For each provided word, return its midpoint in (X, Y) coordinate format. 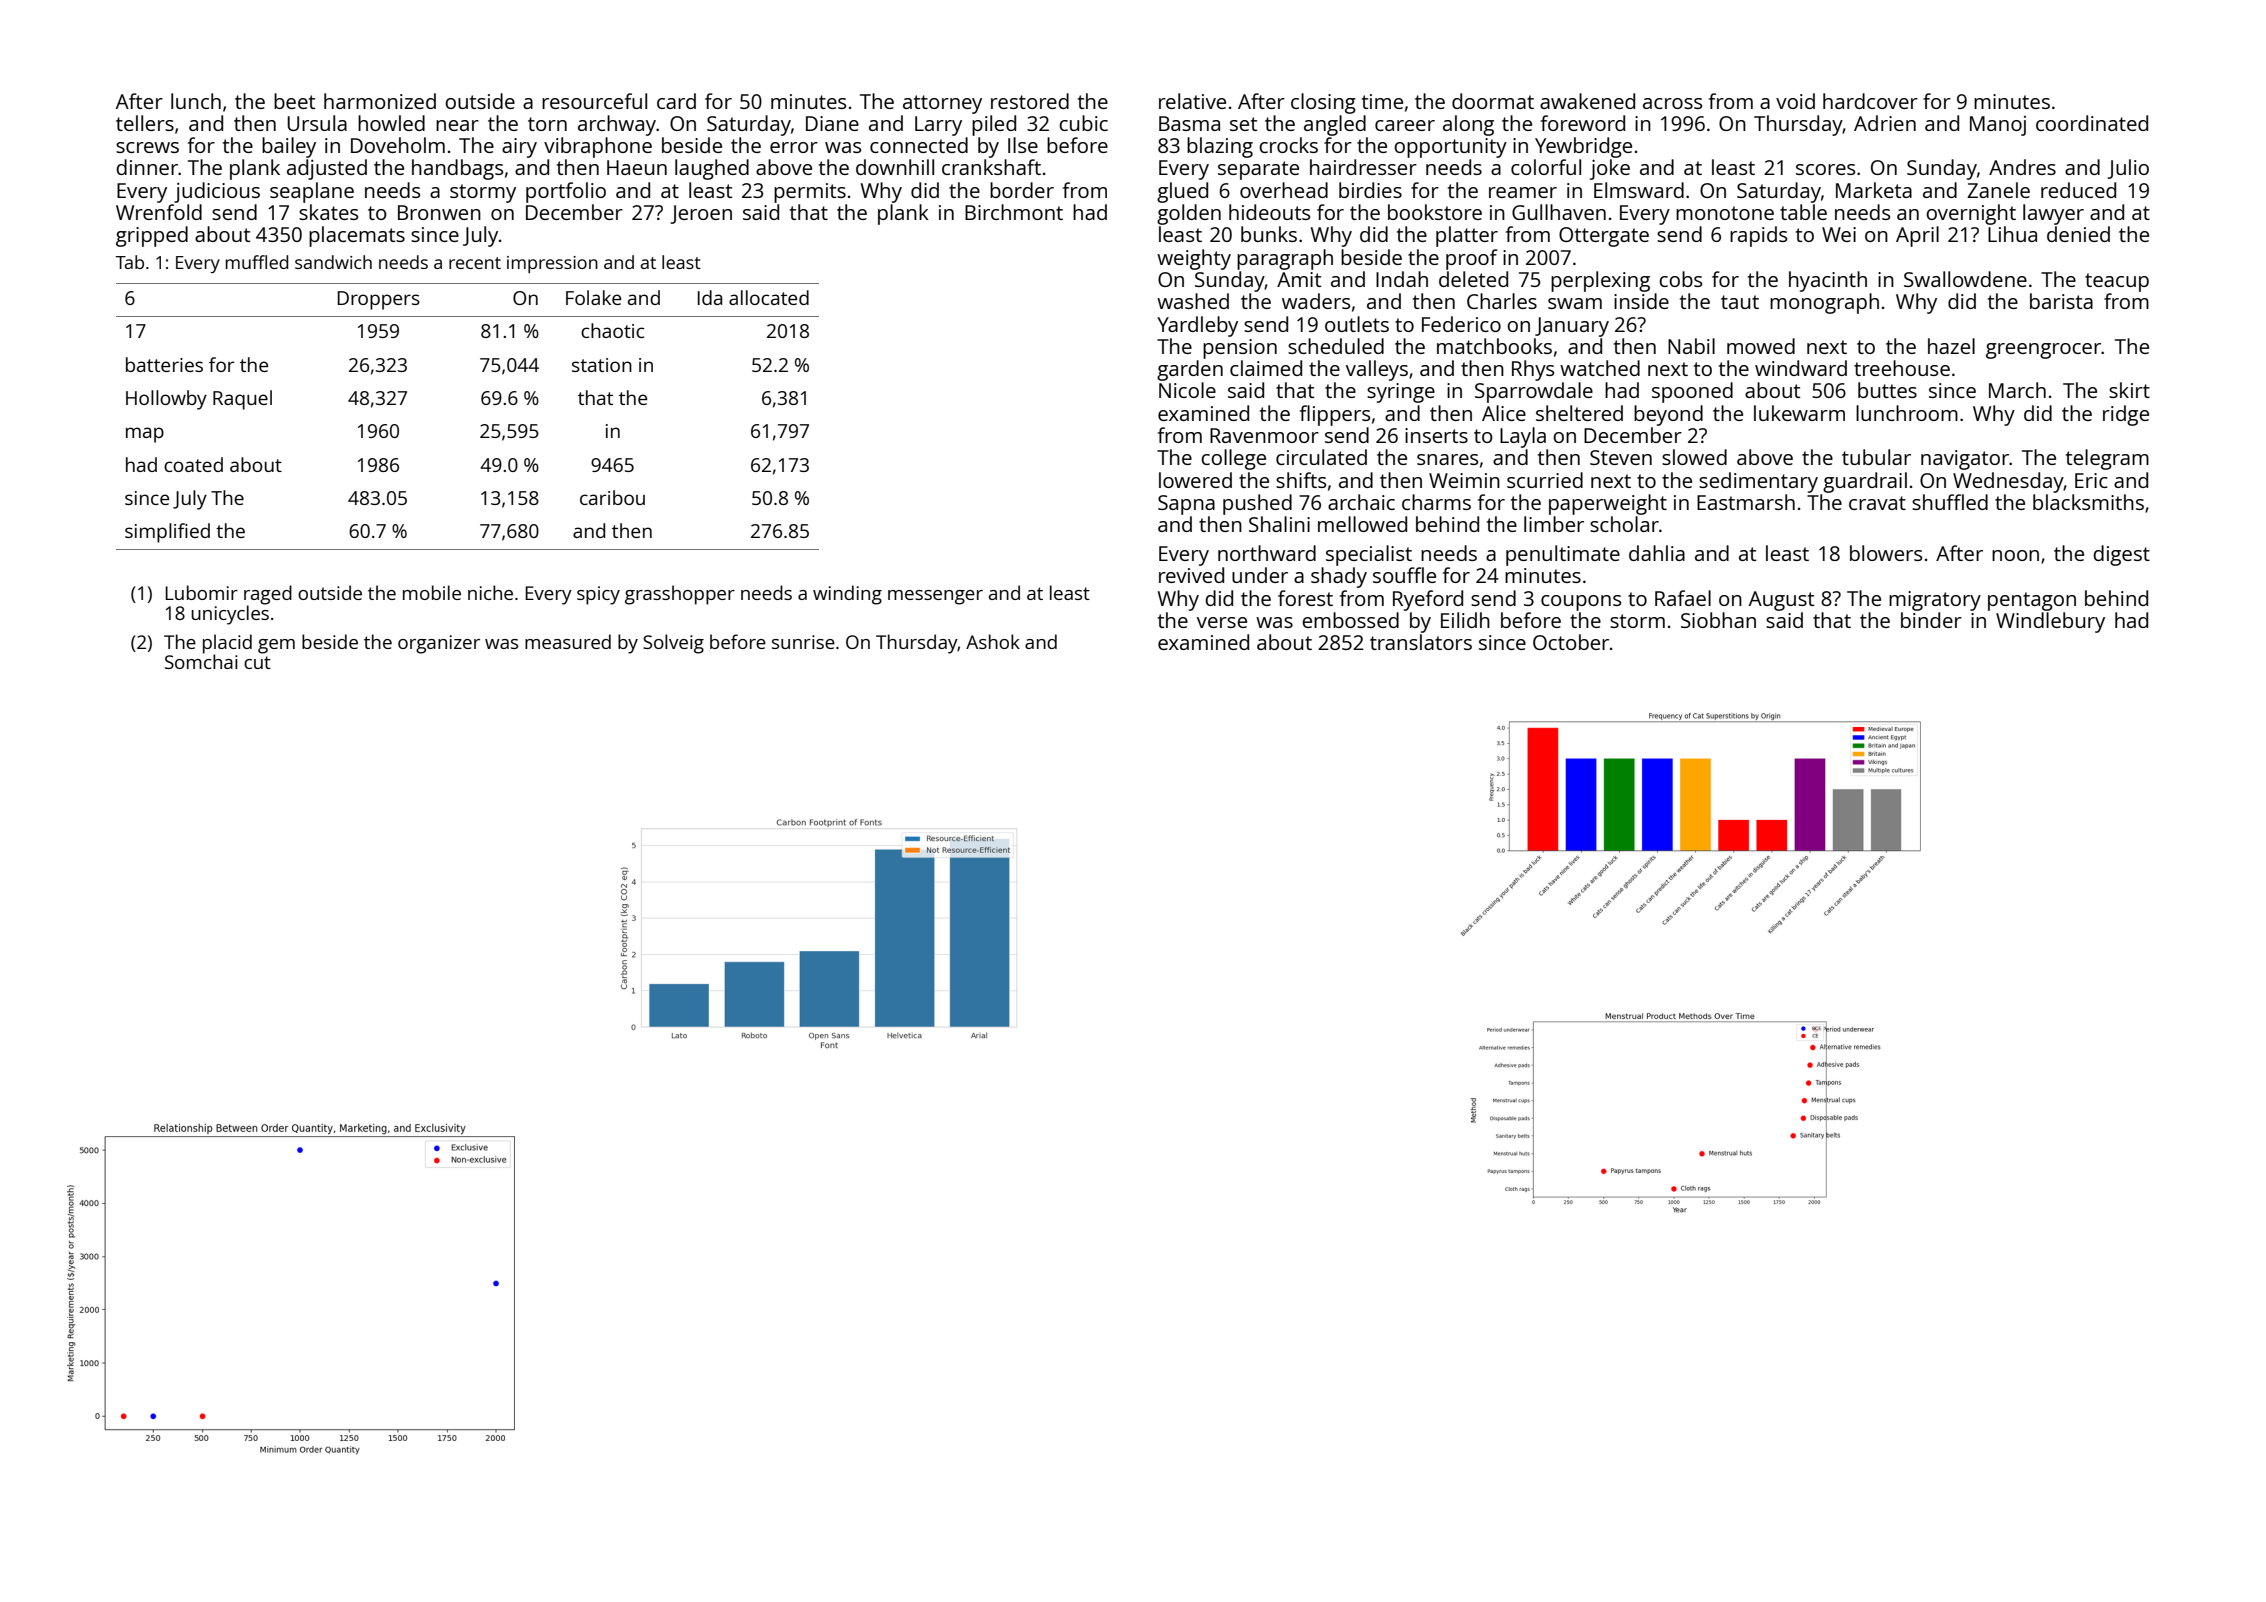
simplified (167, 533)
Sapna (1186, 505)
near (457, 125)
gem (276, 646)
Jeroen (701, 214)
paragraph (1285, 259)
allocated (769, 297)
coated (193, 464)
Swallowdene (1965, 279)
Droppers (379, 300)
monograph (1824, 303)
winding (847, 595)
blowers (1886, 553)
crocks (1288, 145)
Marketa (1874, 190)
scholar (1624, 524)
